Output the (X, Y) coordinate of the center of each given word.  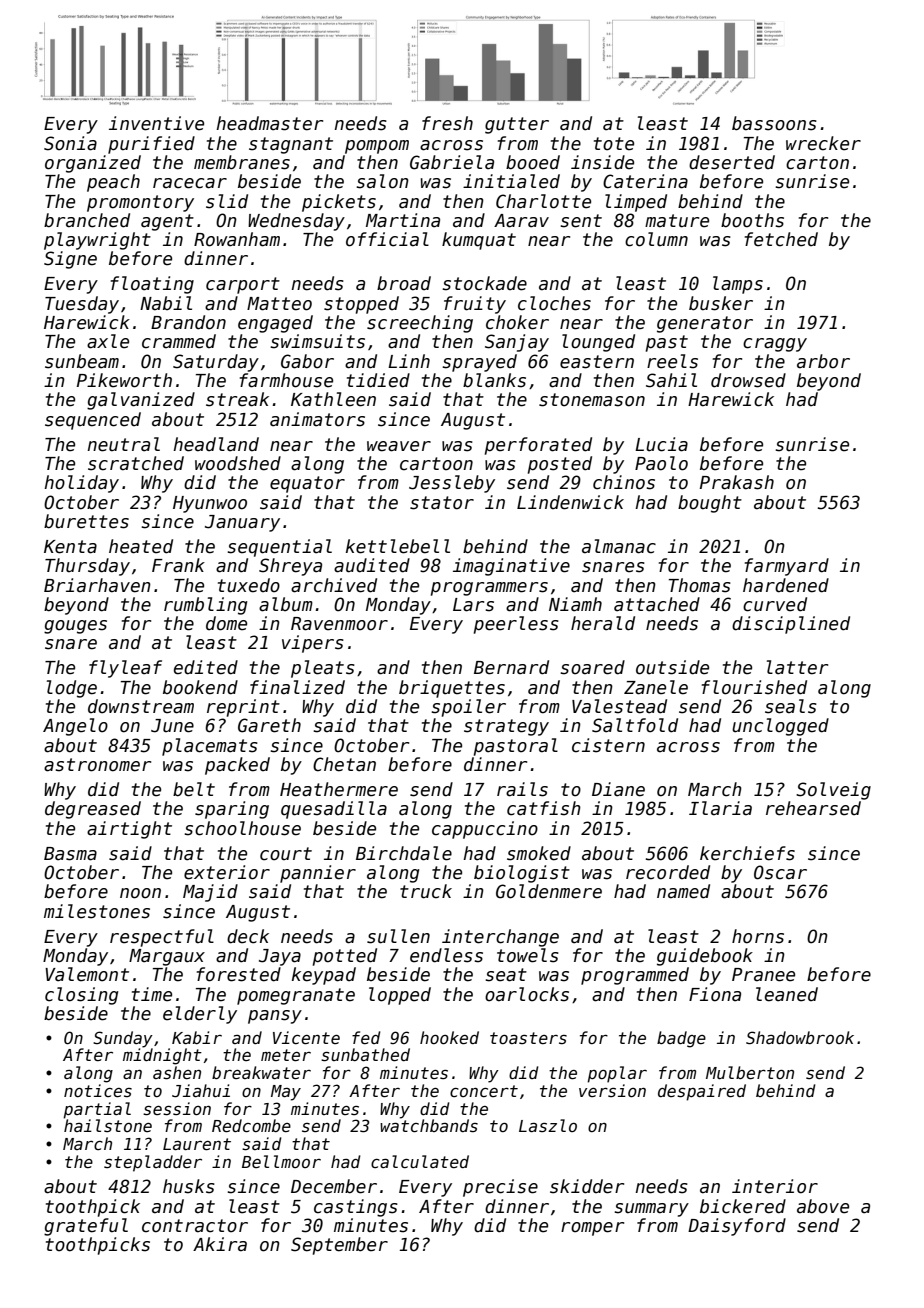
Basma (70, 854)
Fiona (715, 994)
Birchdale (404, 853)
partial (97, 1110)
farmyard (787, 567)
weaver (399, 446)
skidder (587, 1186)
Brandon (188, 322)
